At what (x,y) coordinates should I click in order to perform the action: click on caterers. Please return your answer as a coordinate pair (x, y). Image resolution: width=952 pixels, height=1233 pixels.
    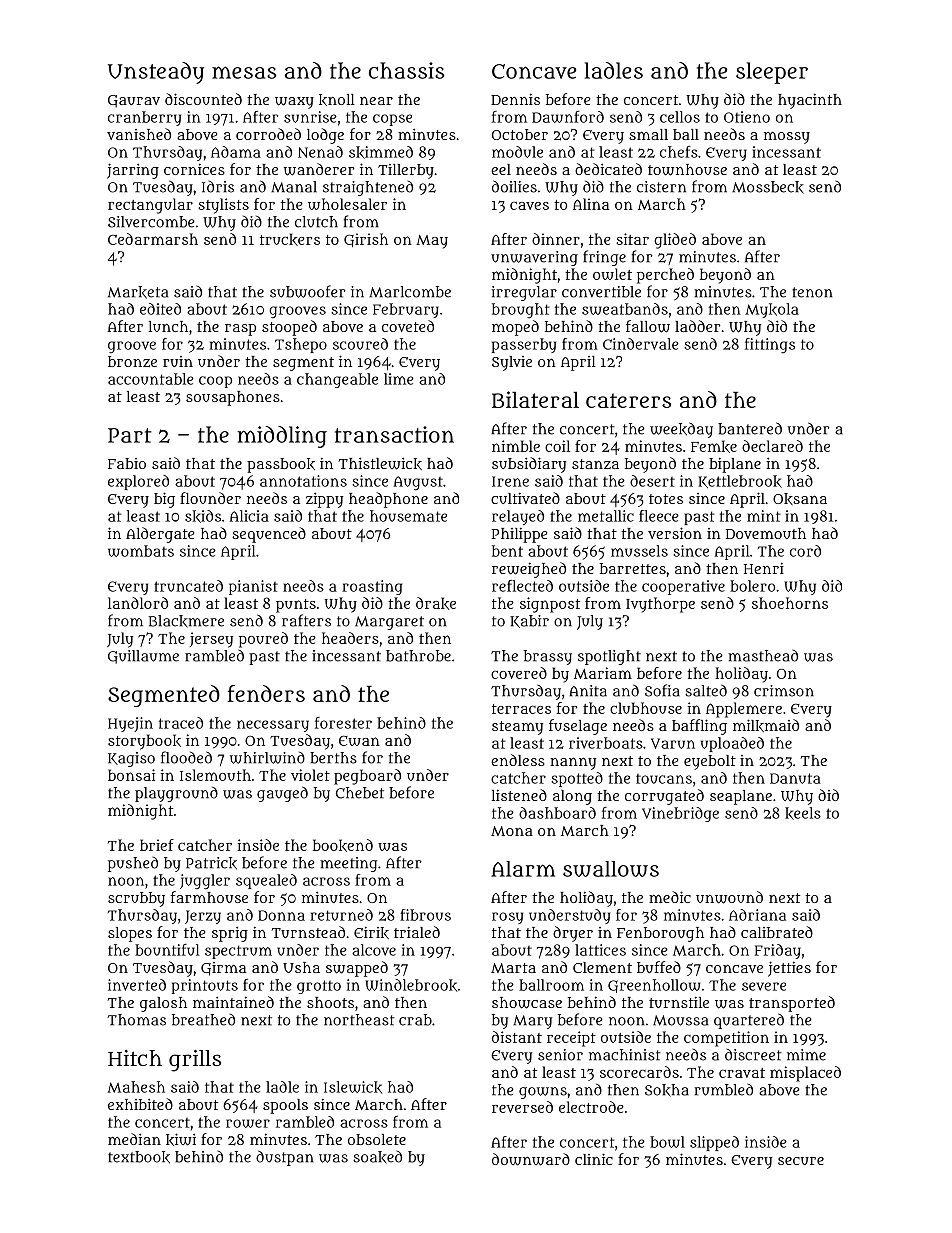
    Looking at the image, I should click on (628, 400).
